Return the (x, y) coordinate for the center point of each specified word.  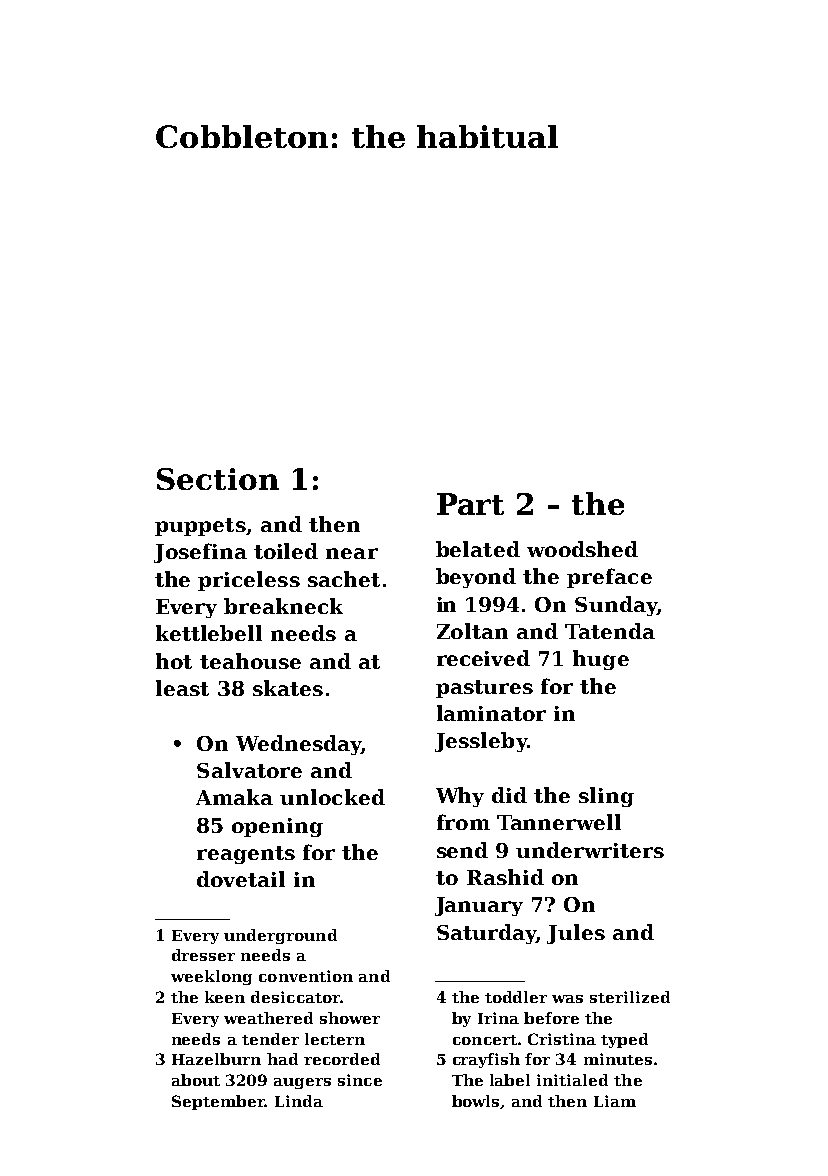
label (510, 1080)
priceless (249, 581)
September (218, 1102)
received (483, 658)
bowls (475, 1101)
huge (601, 660)
